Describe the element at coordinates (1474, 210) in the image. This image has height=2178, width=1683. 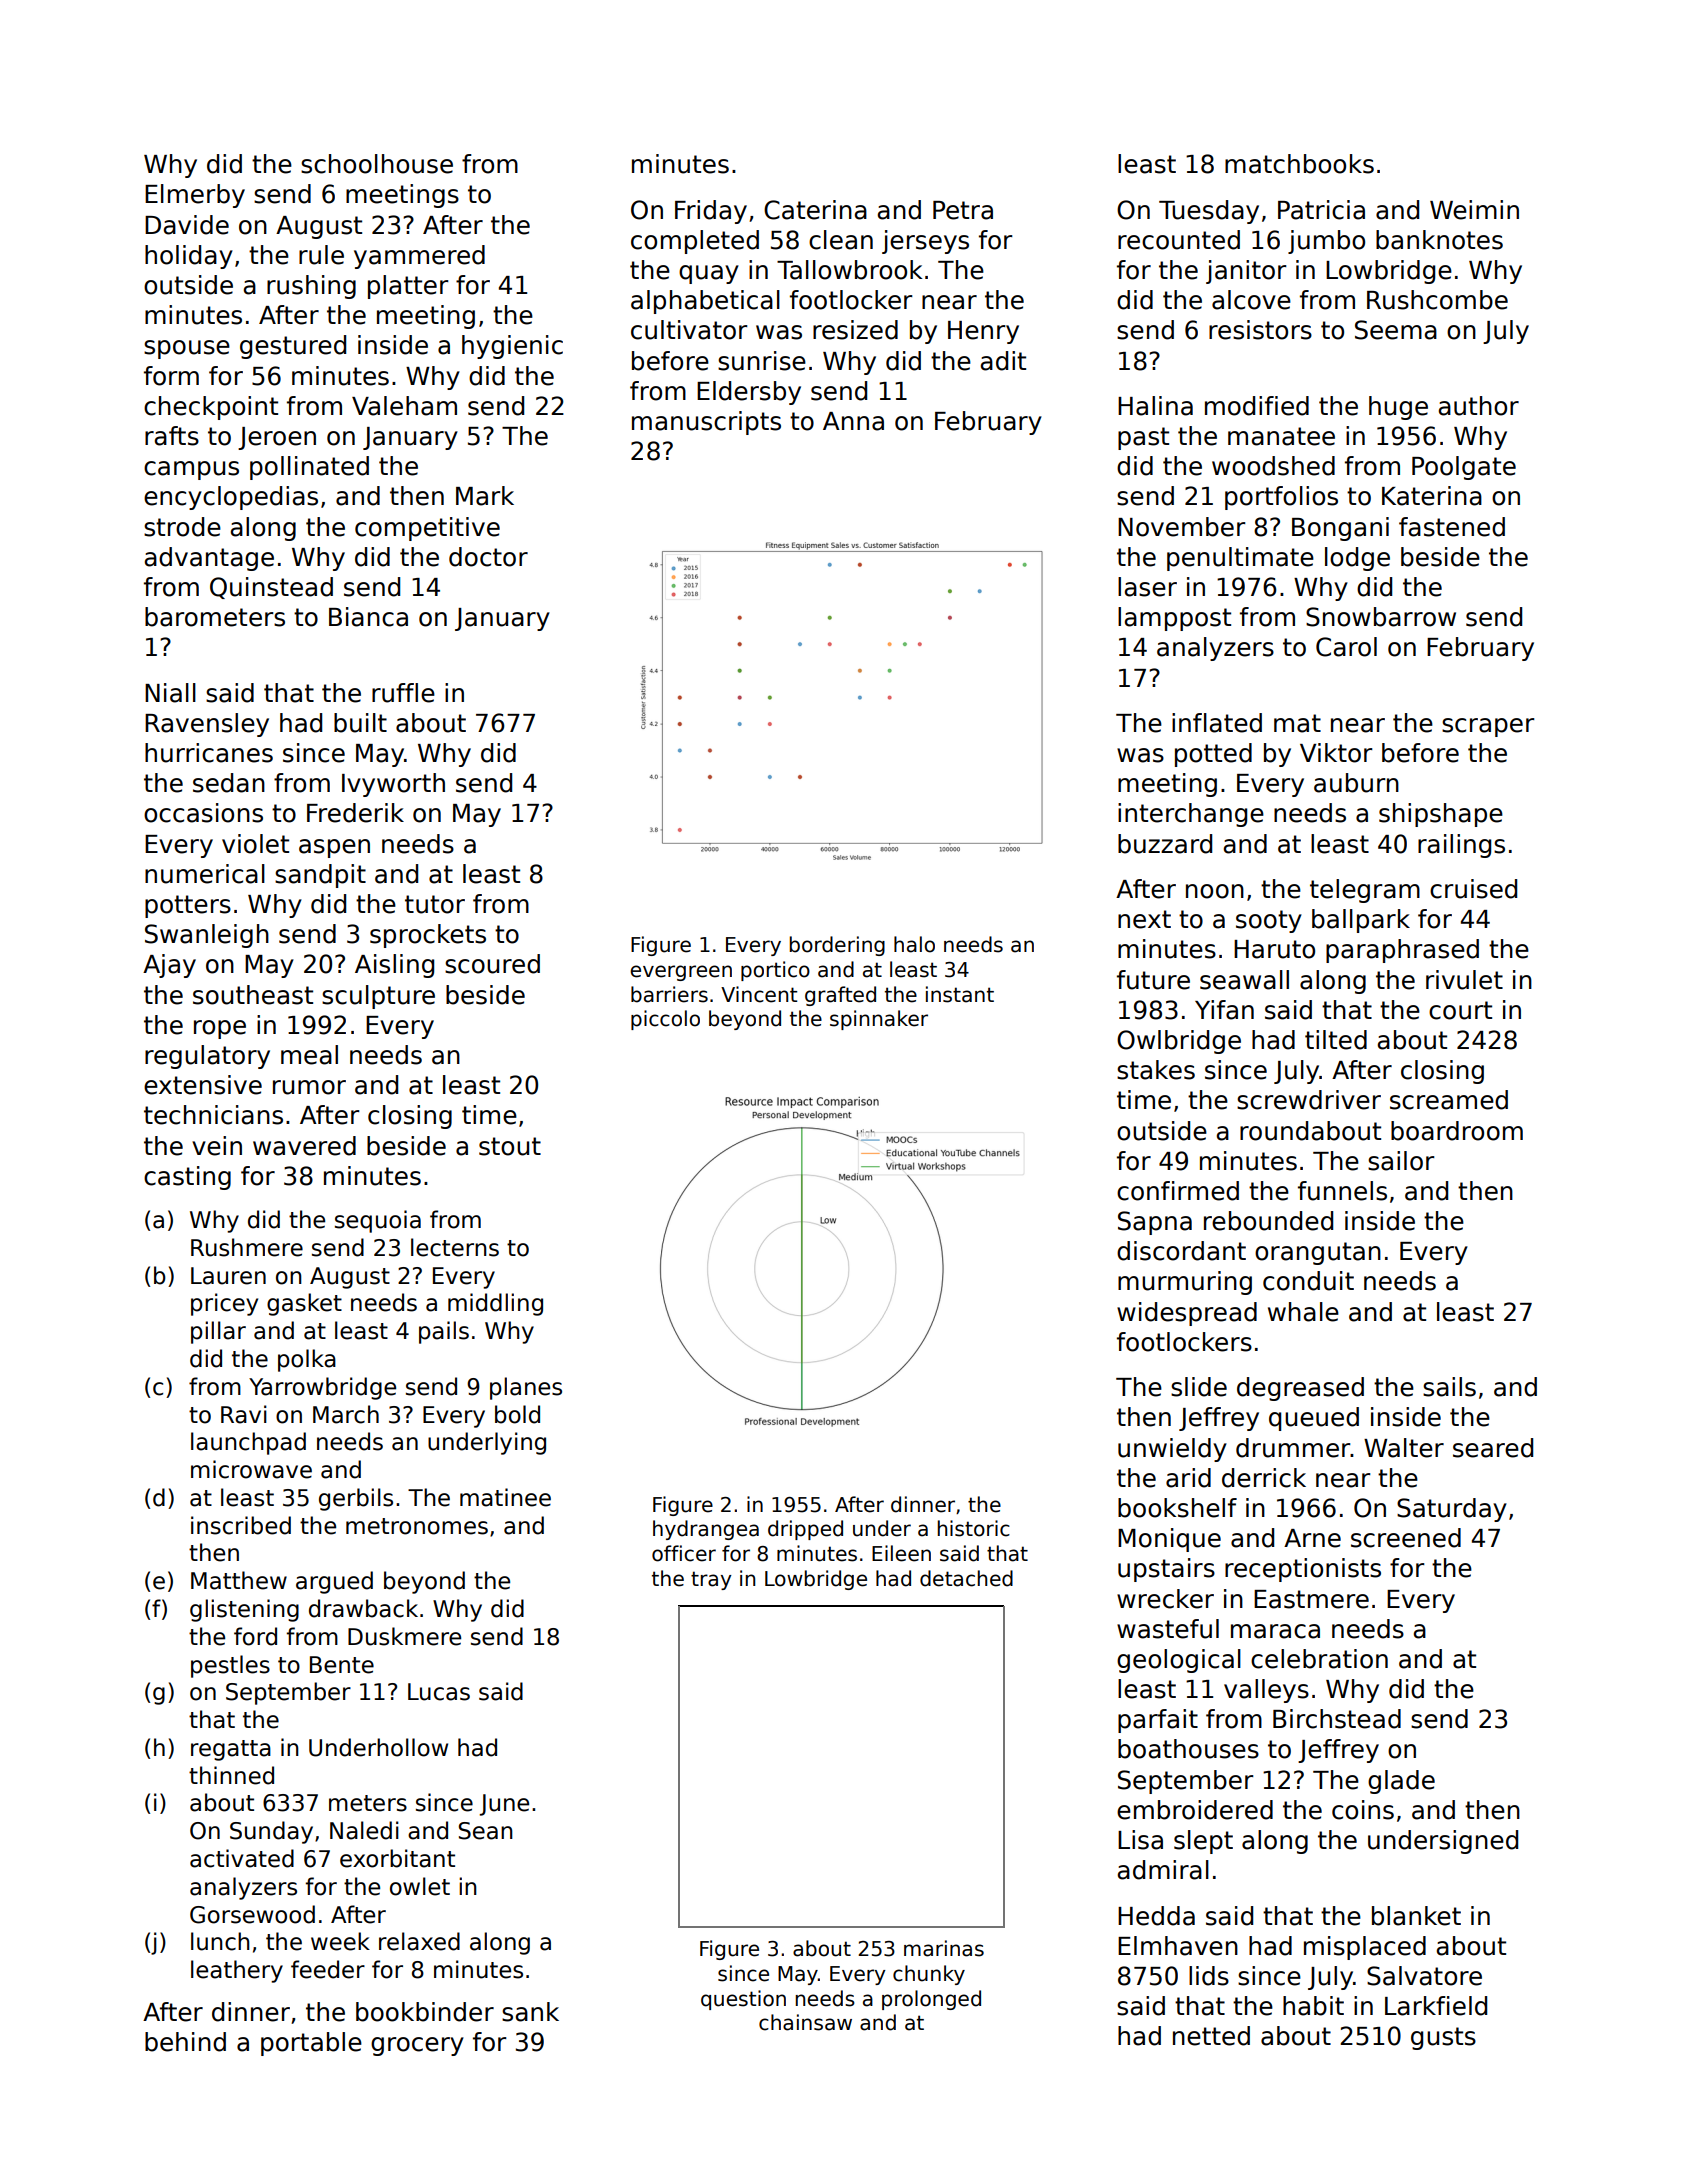
I see `Weimin` at that location.
